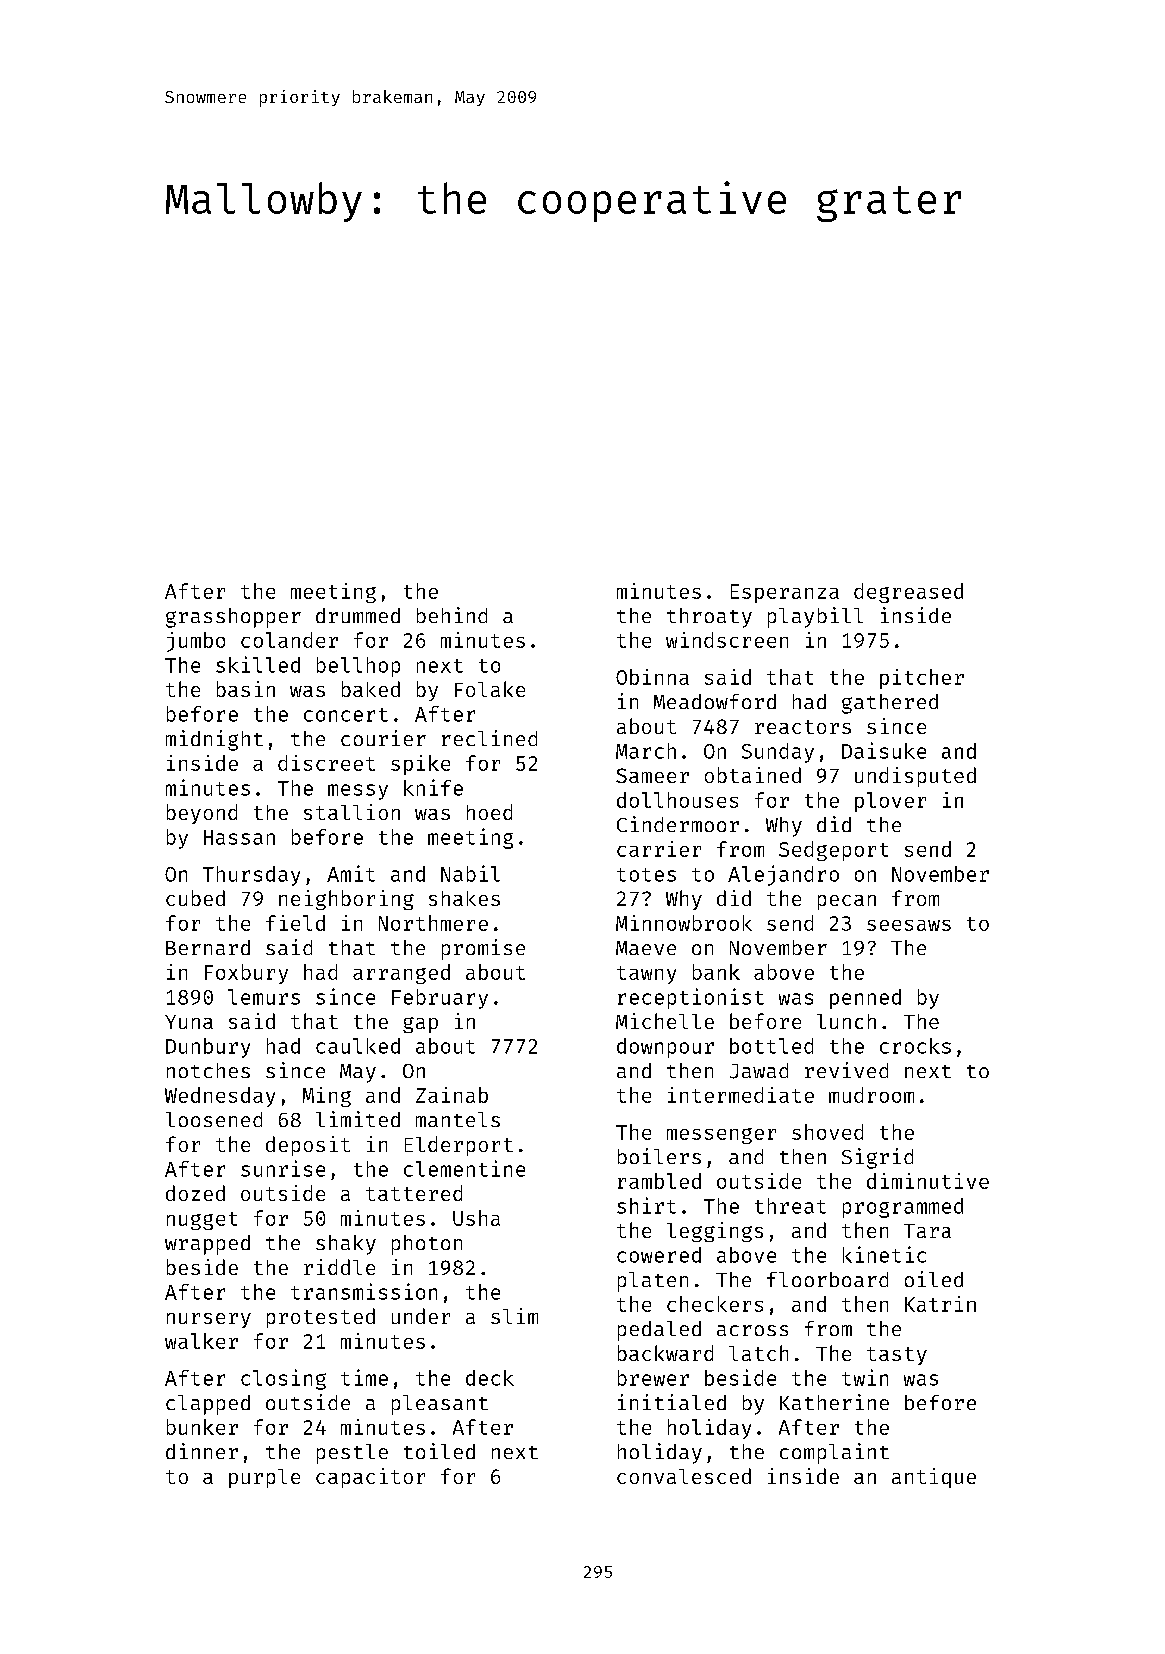 The height and width of the image is (1654, 1165). What do you see at coordinates (346, 1245) in the image?
I see `shaky` at bounding box center [346, 1245].
